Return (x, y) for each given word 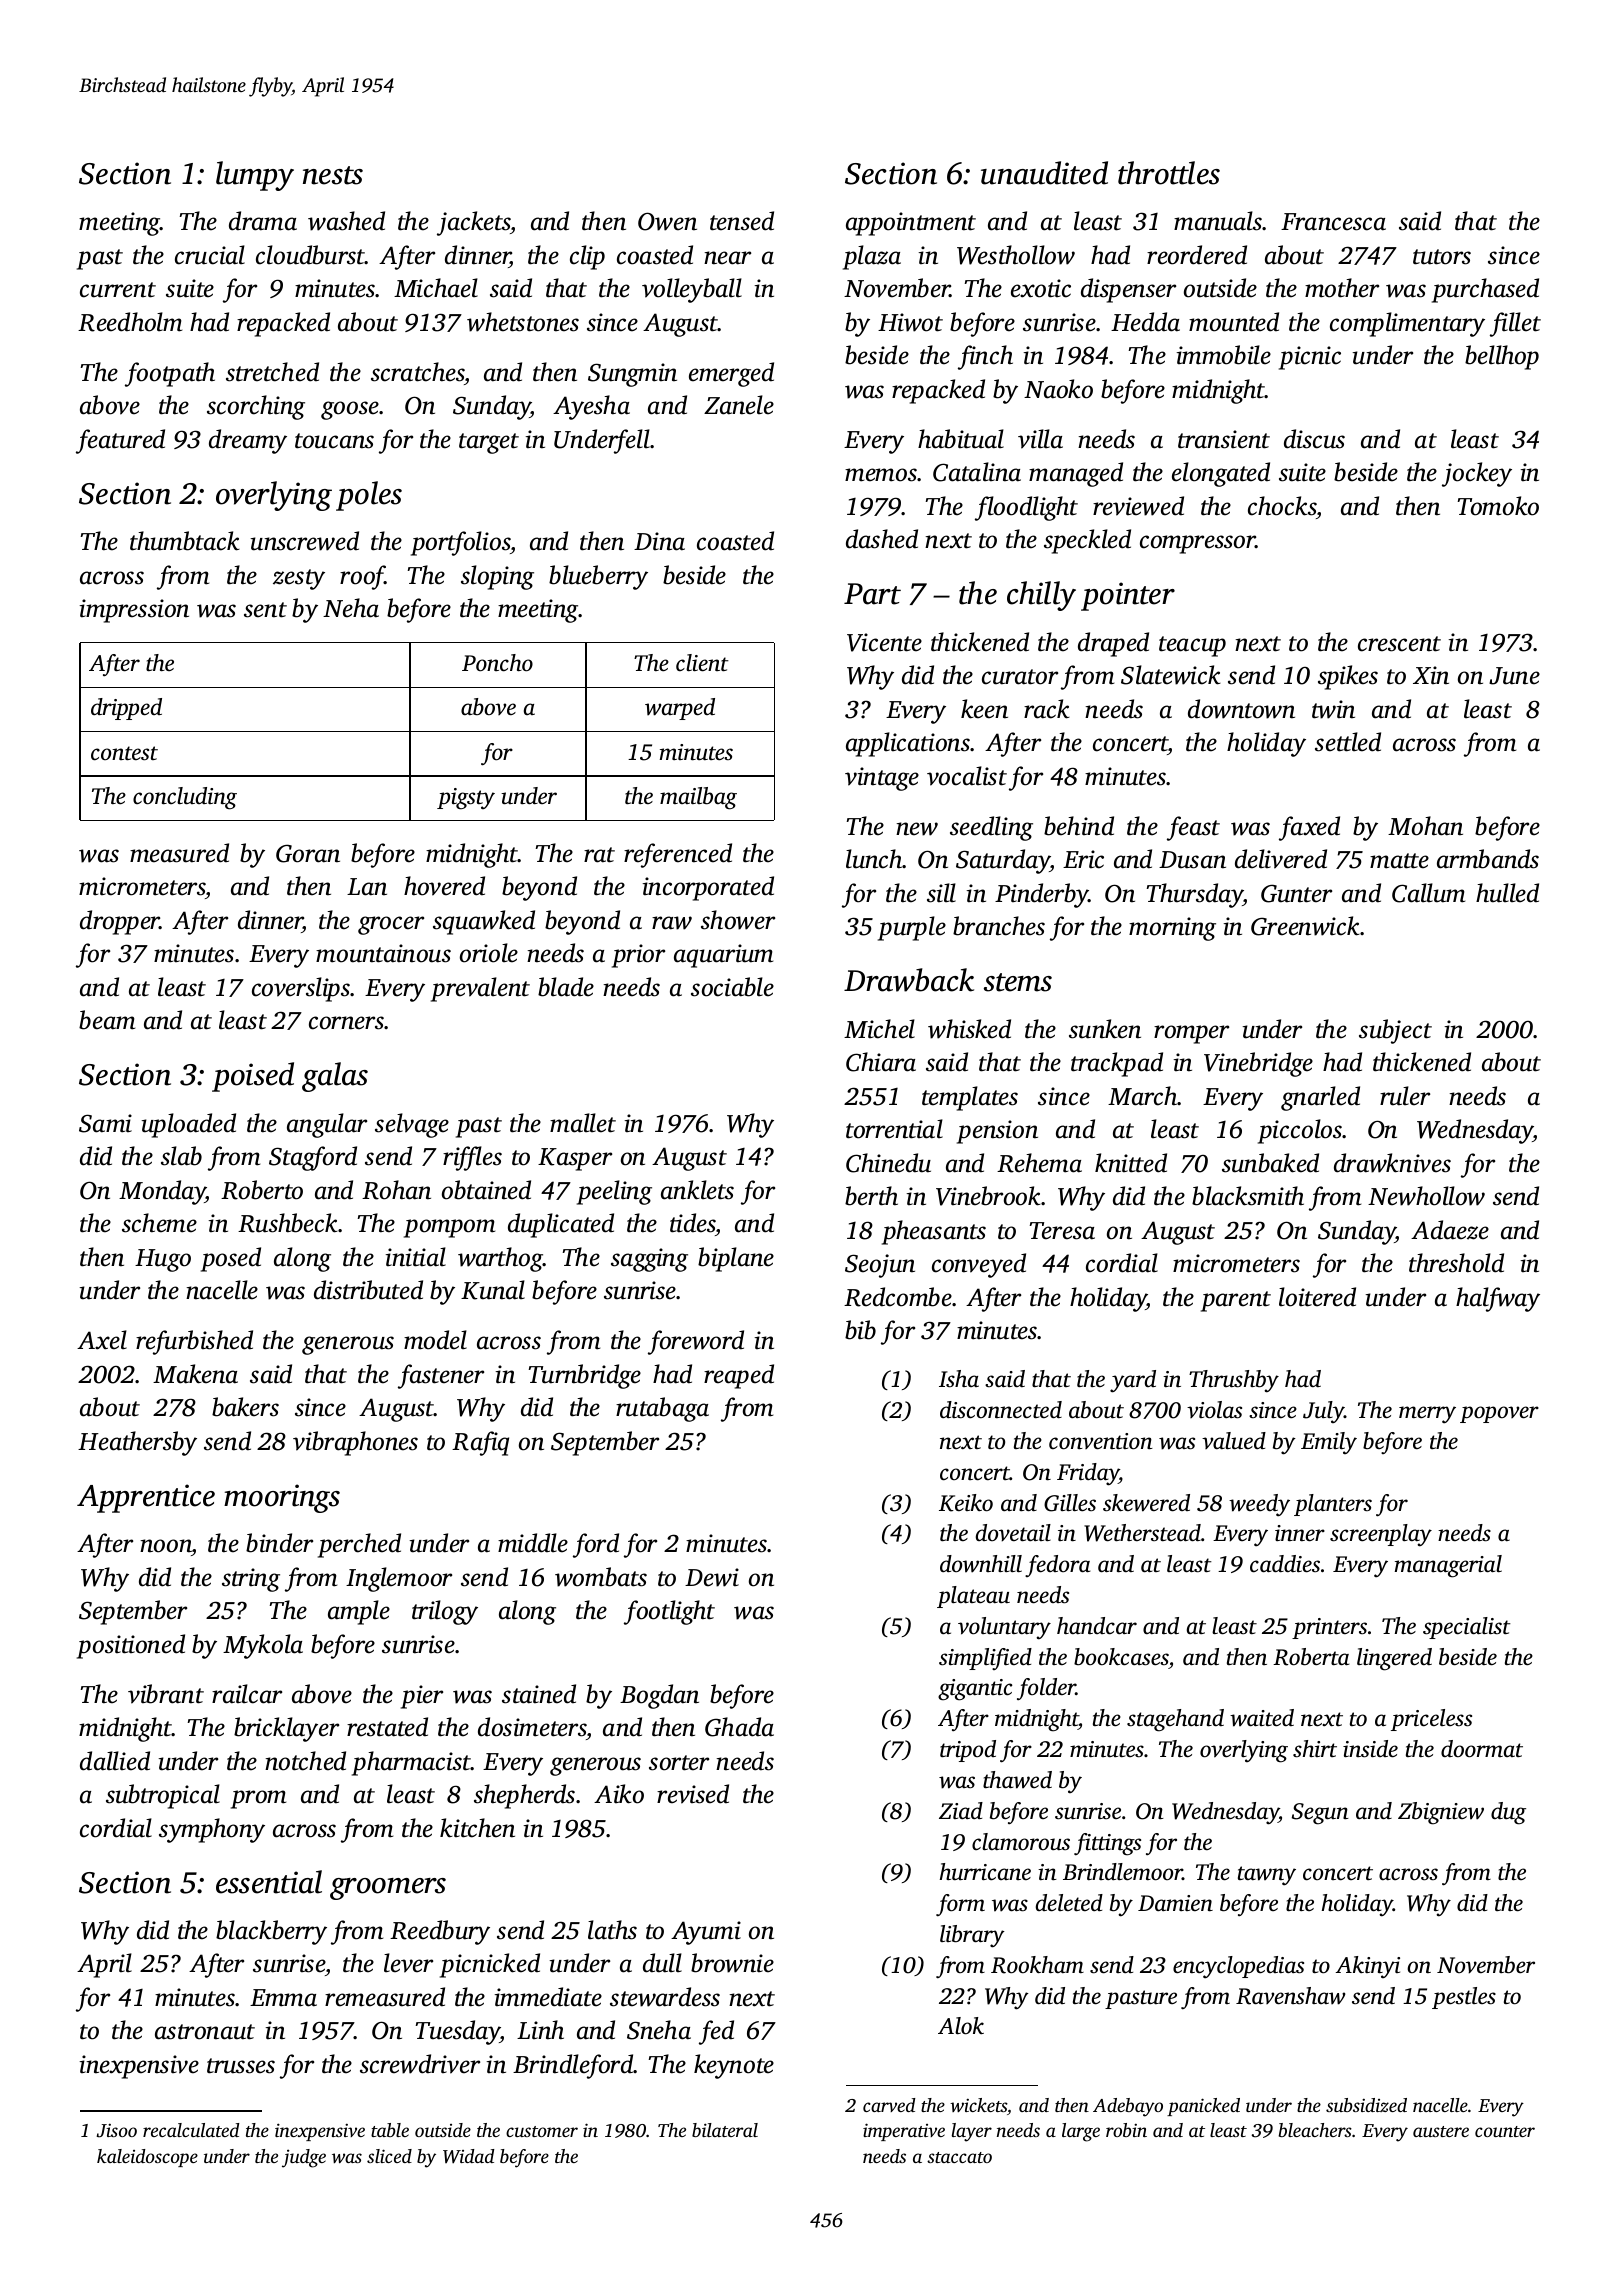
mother (1342, 288)
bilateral (725, 2130)
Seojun (880, 1266)
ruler (1405, 1096)
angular (327, 1125)
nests (333, 175)
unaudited (1044, 173)
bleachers (1315, 2130)
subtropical (163, 1796)
